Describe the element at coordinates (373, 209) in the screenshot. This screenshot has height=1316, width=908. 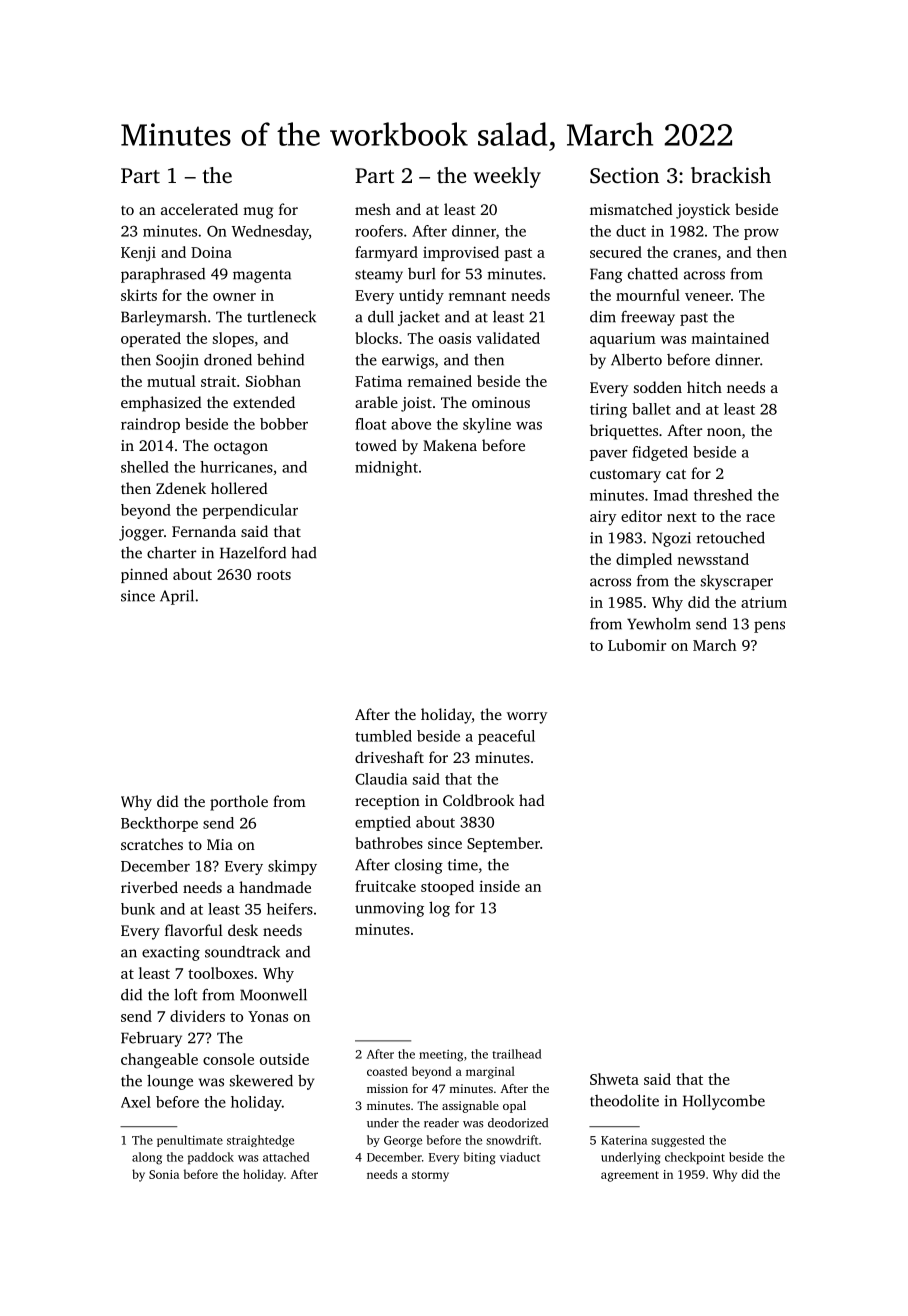
I see `mesh` at that location.
